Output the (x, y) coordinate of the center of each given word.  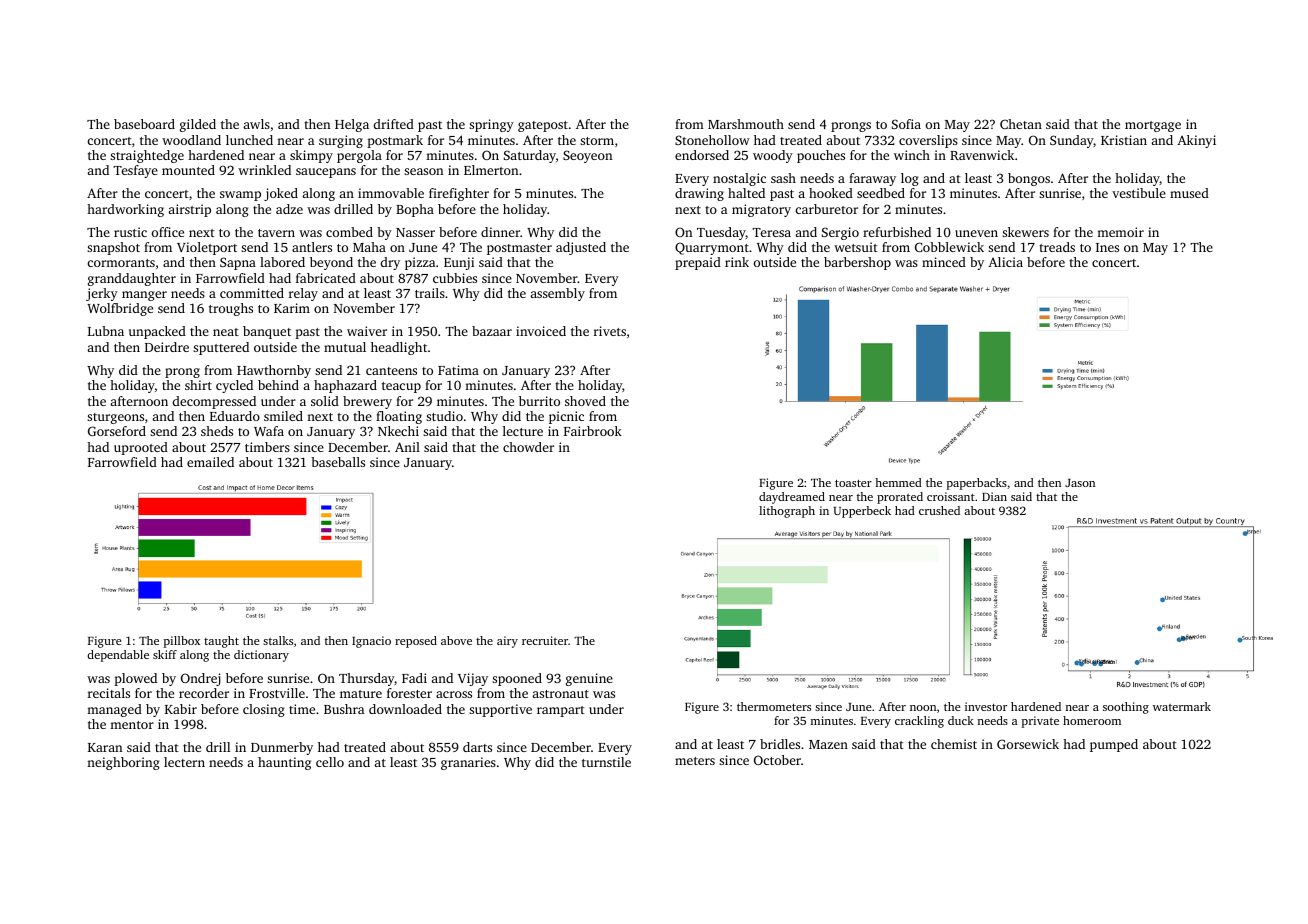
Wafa (269, 431)
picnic (566, 417)
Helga (352, 125)
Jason (1080, 483)
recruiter (545, 640)
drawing (699, 194)
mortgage (1153, 126)
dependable (118, 656)
